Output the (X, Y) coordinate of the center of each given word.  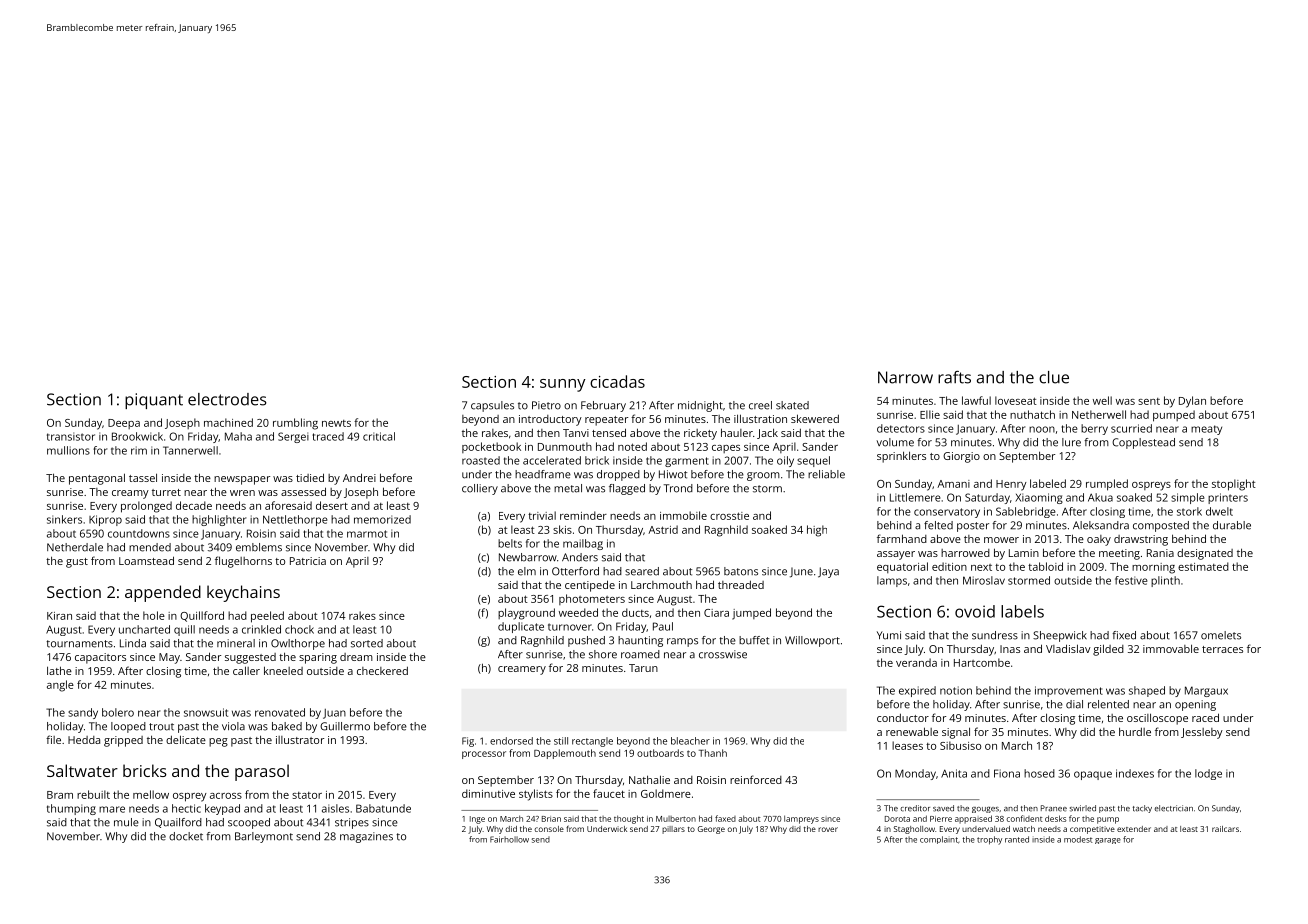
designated (1205, 554)
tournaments (79, 644)
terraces (1222, 649)
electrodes (227, 399)
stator (307, 795)
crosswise (723, 654)
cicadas (617, 381)
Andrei (359, 477)
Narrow (905, 377)
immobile (683, 515)
